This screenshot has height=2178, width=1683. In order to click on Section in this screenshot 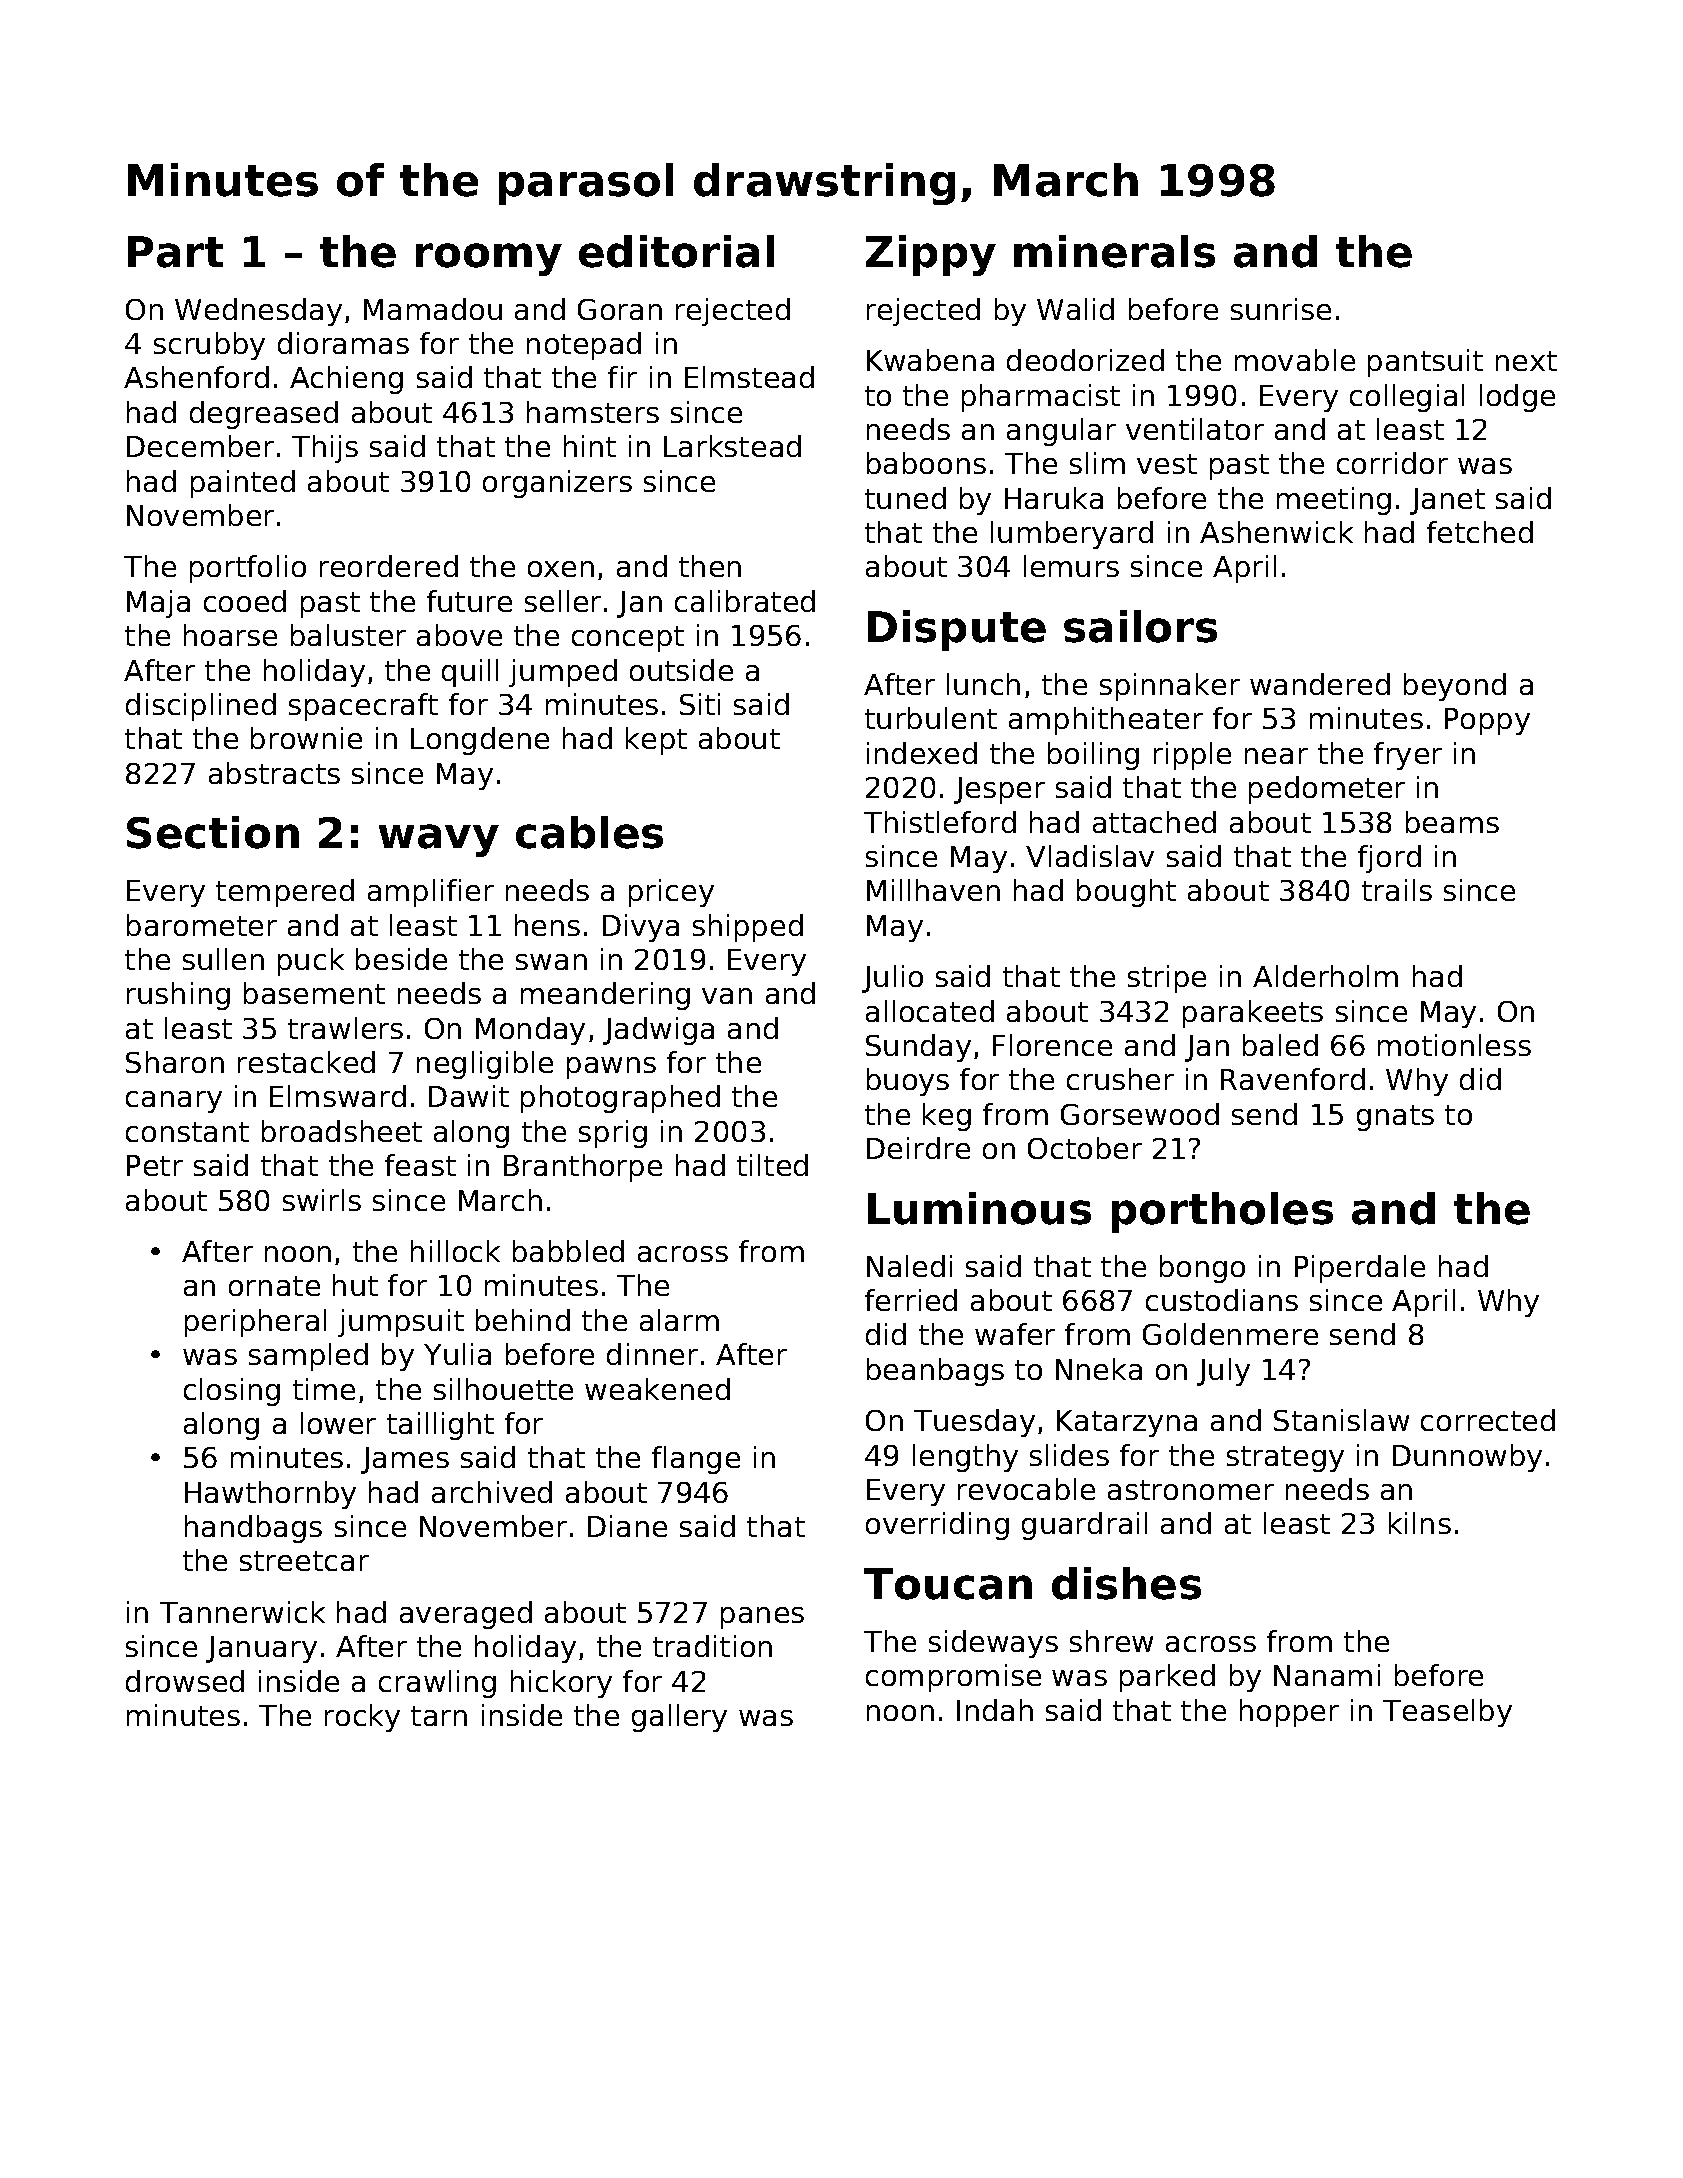, I will do `click(213, 832)`.
